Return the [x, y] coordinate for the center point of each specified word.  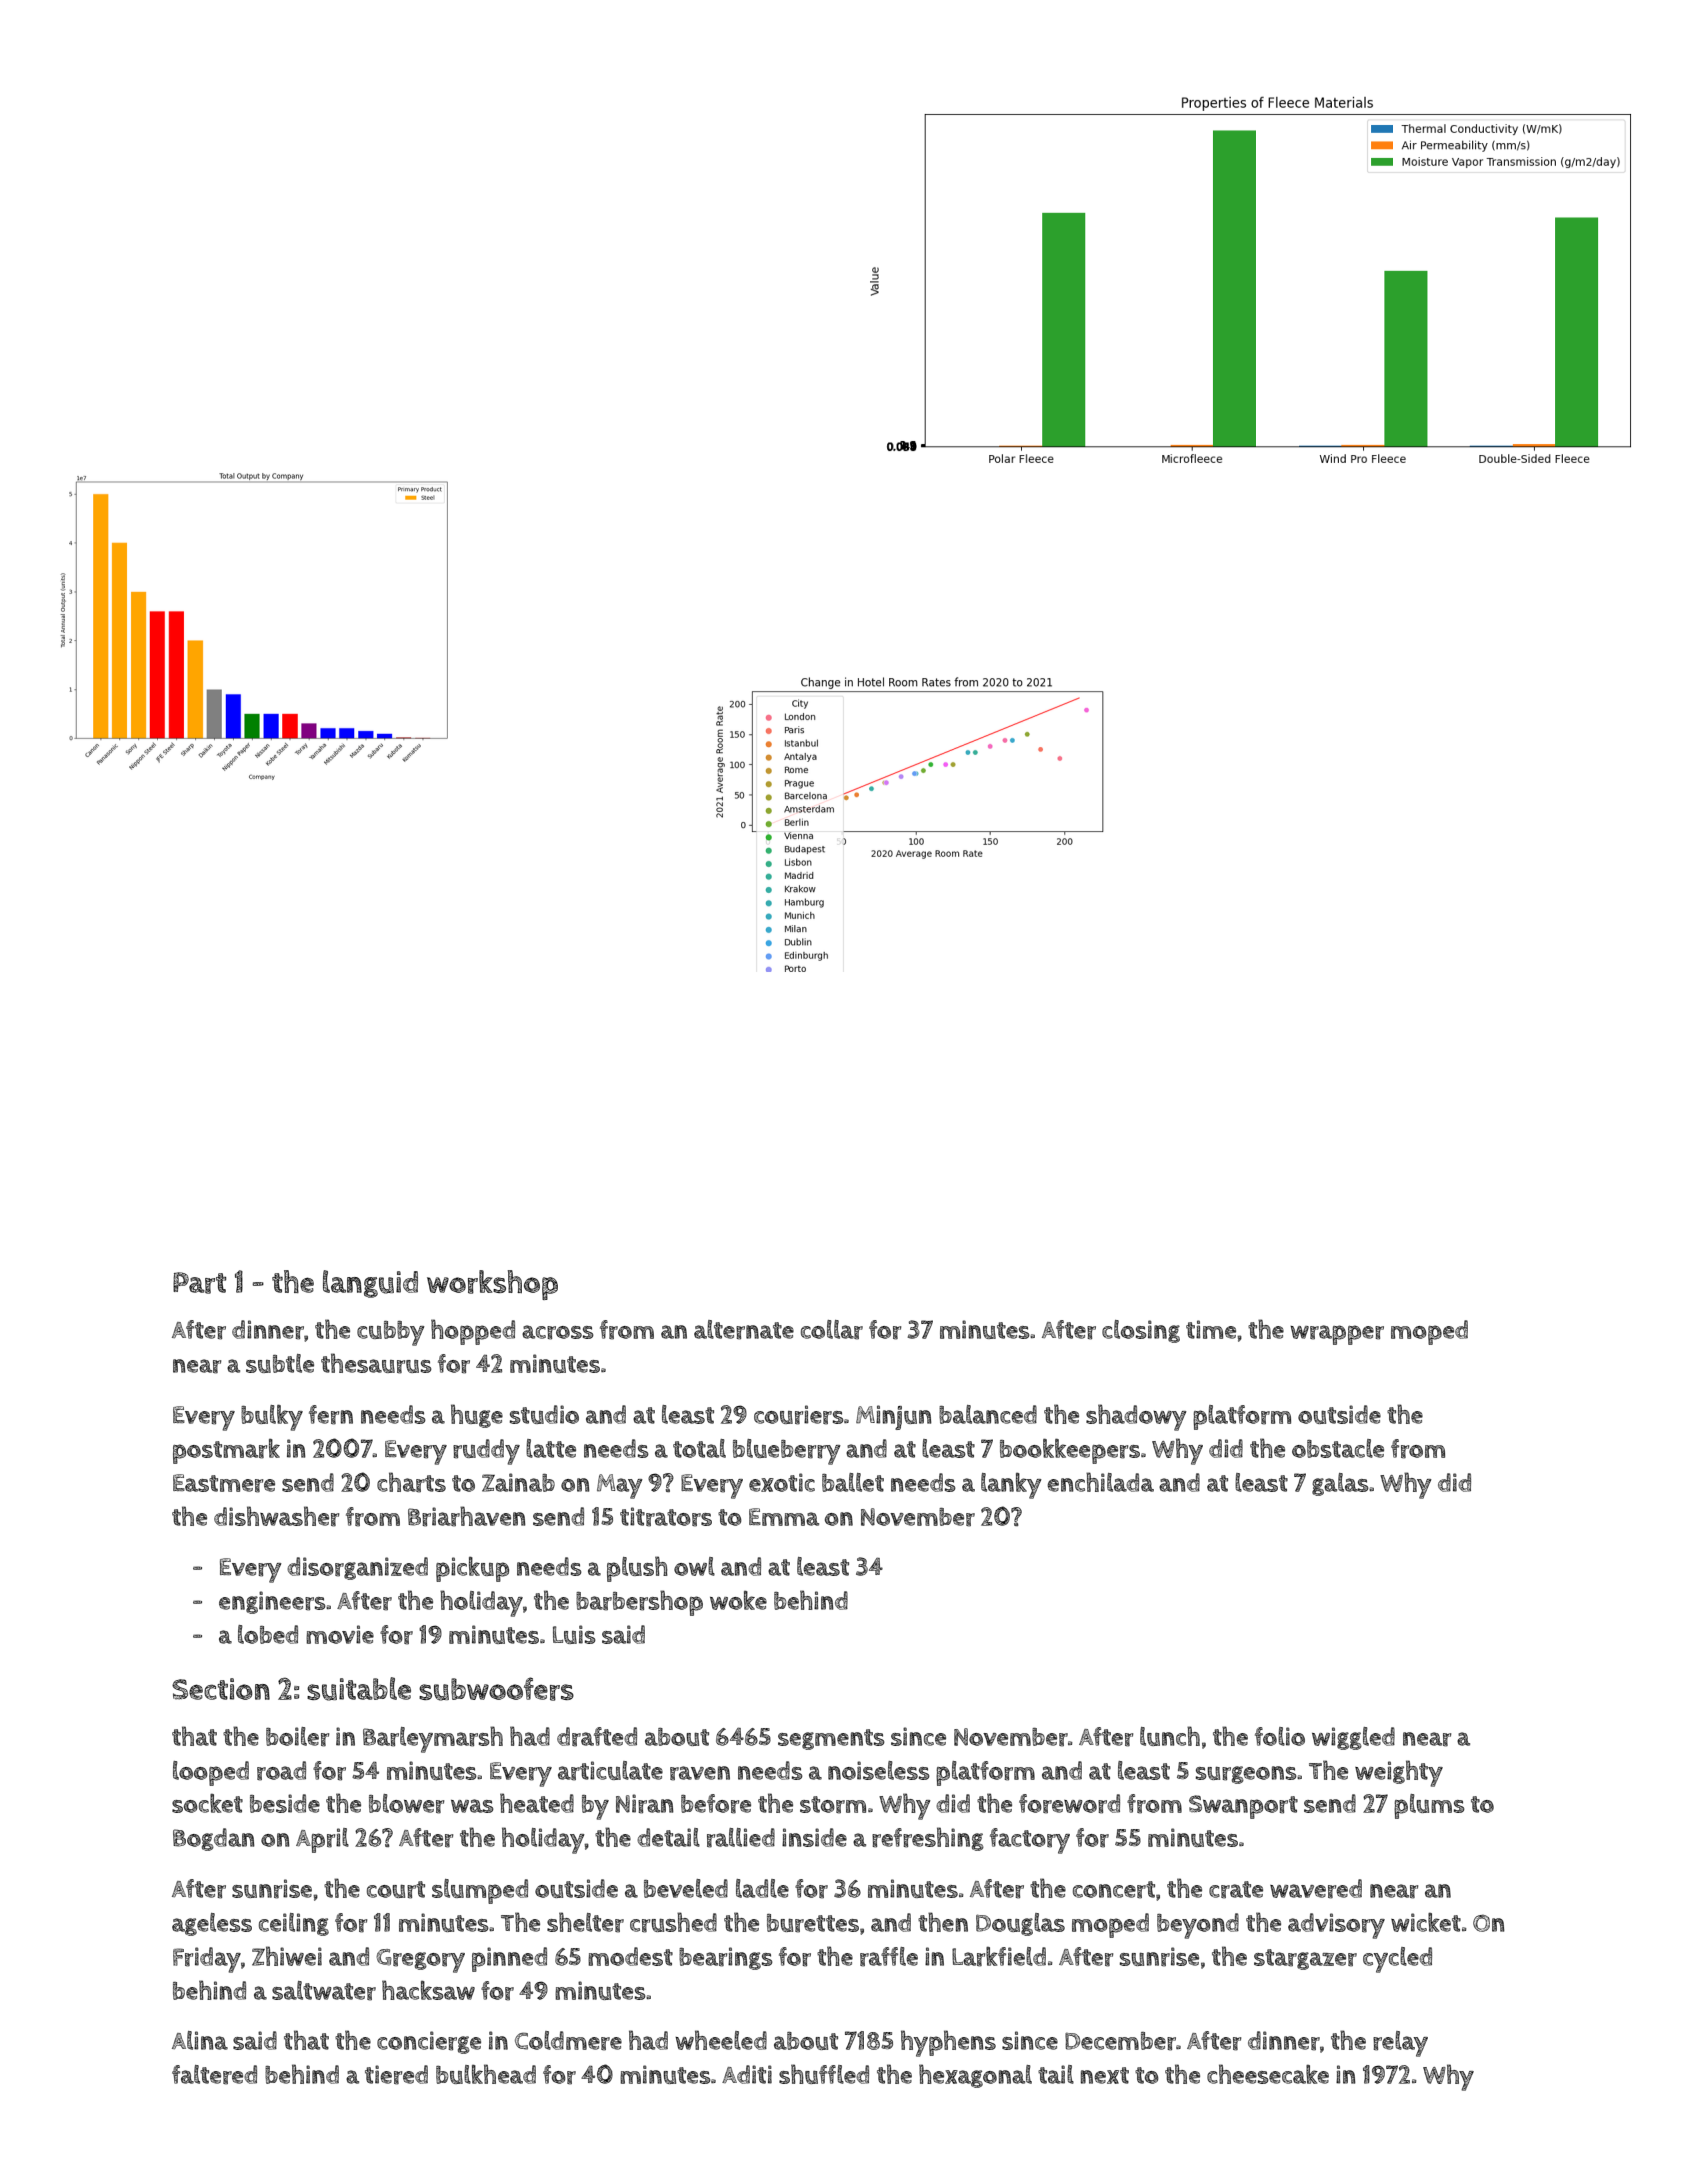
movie [340, 1634]
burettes [813, 1923]
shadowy [1136, 1417]
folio [1280, 1736]
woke [738, 1600]
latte [551, 1448]
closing [1141, 1331]
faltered [214, 2075]
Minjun [894, 1417]
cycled [1397, 1960]
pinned [509, 1959]
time [1211, 1329]
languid [370, 1284]
